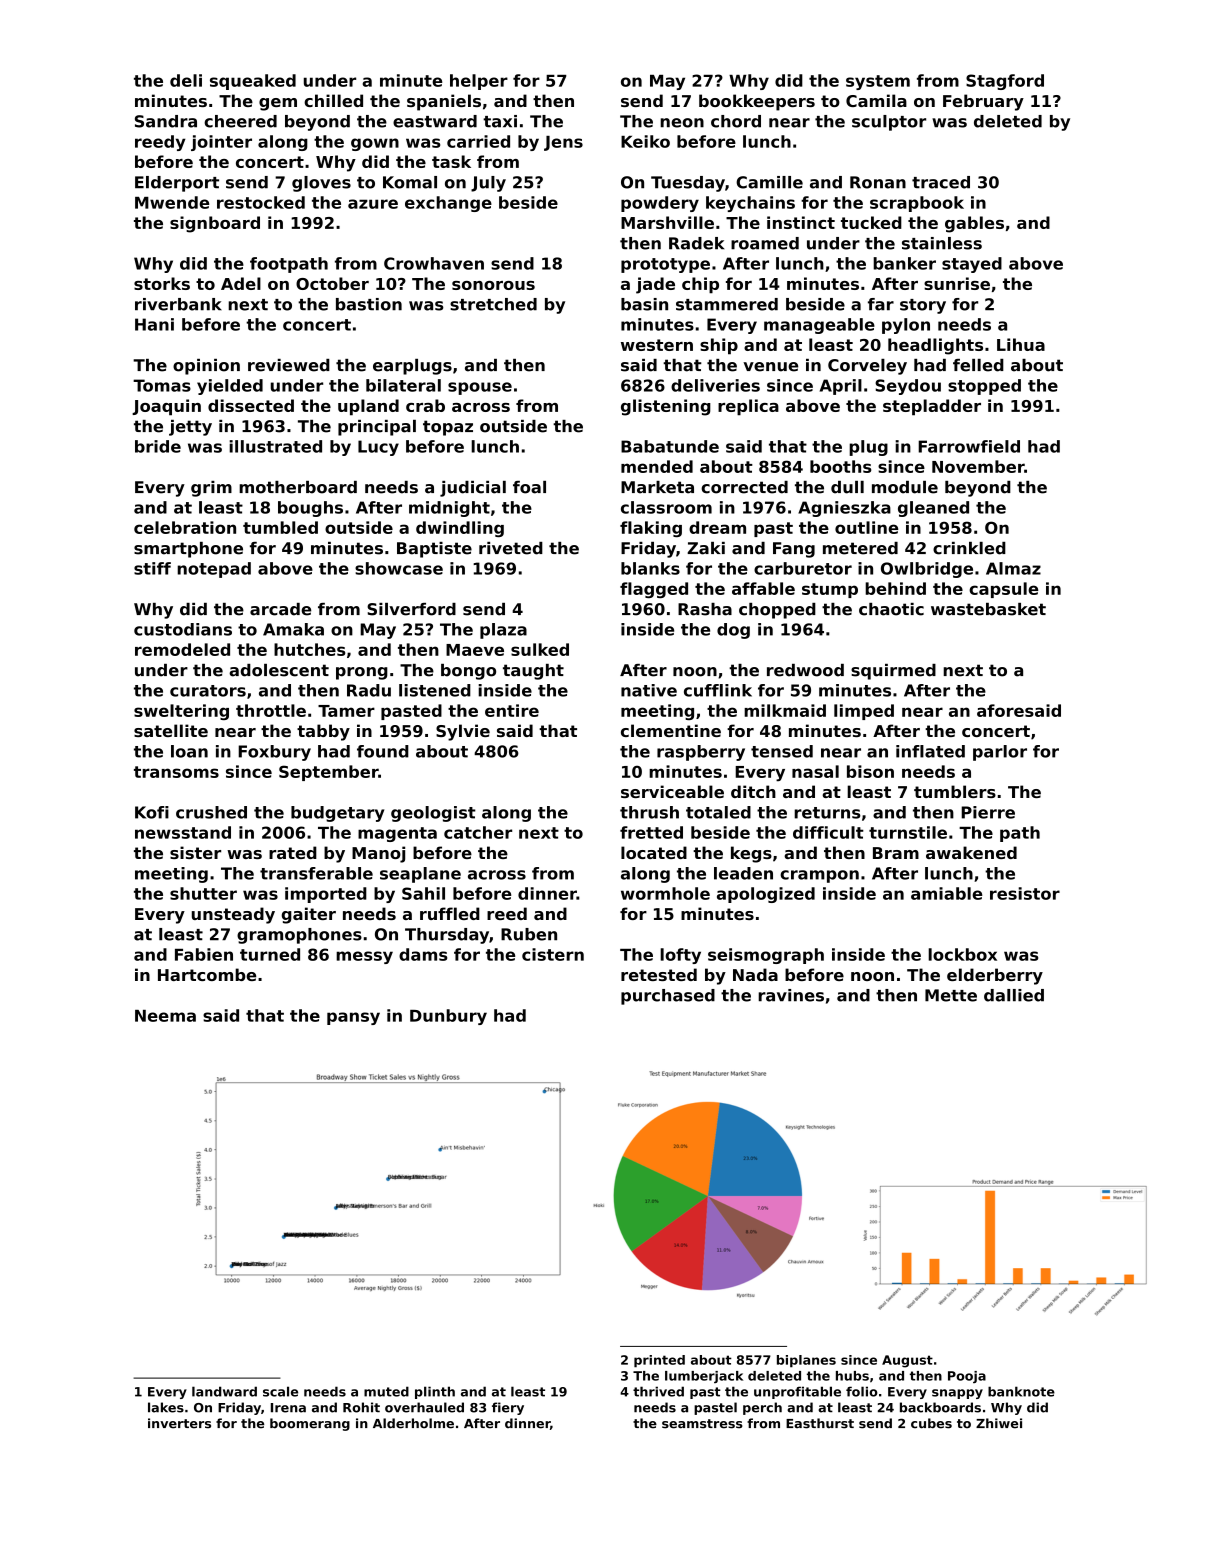  What do you see at coordinates (757, 102) in the screenshot?
I see `bookkeepers` at bounding box center [757, 102].
